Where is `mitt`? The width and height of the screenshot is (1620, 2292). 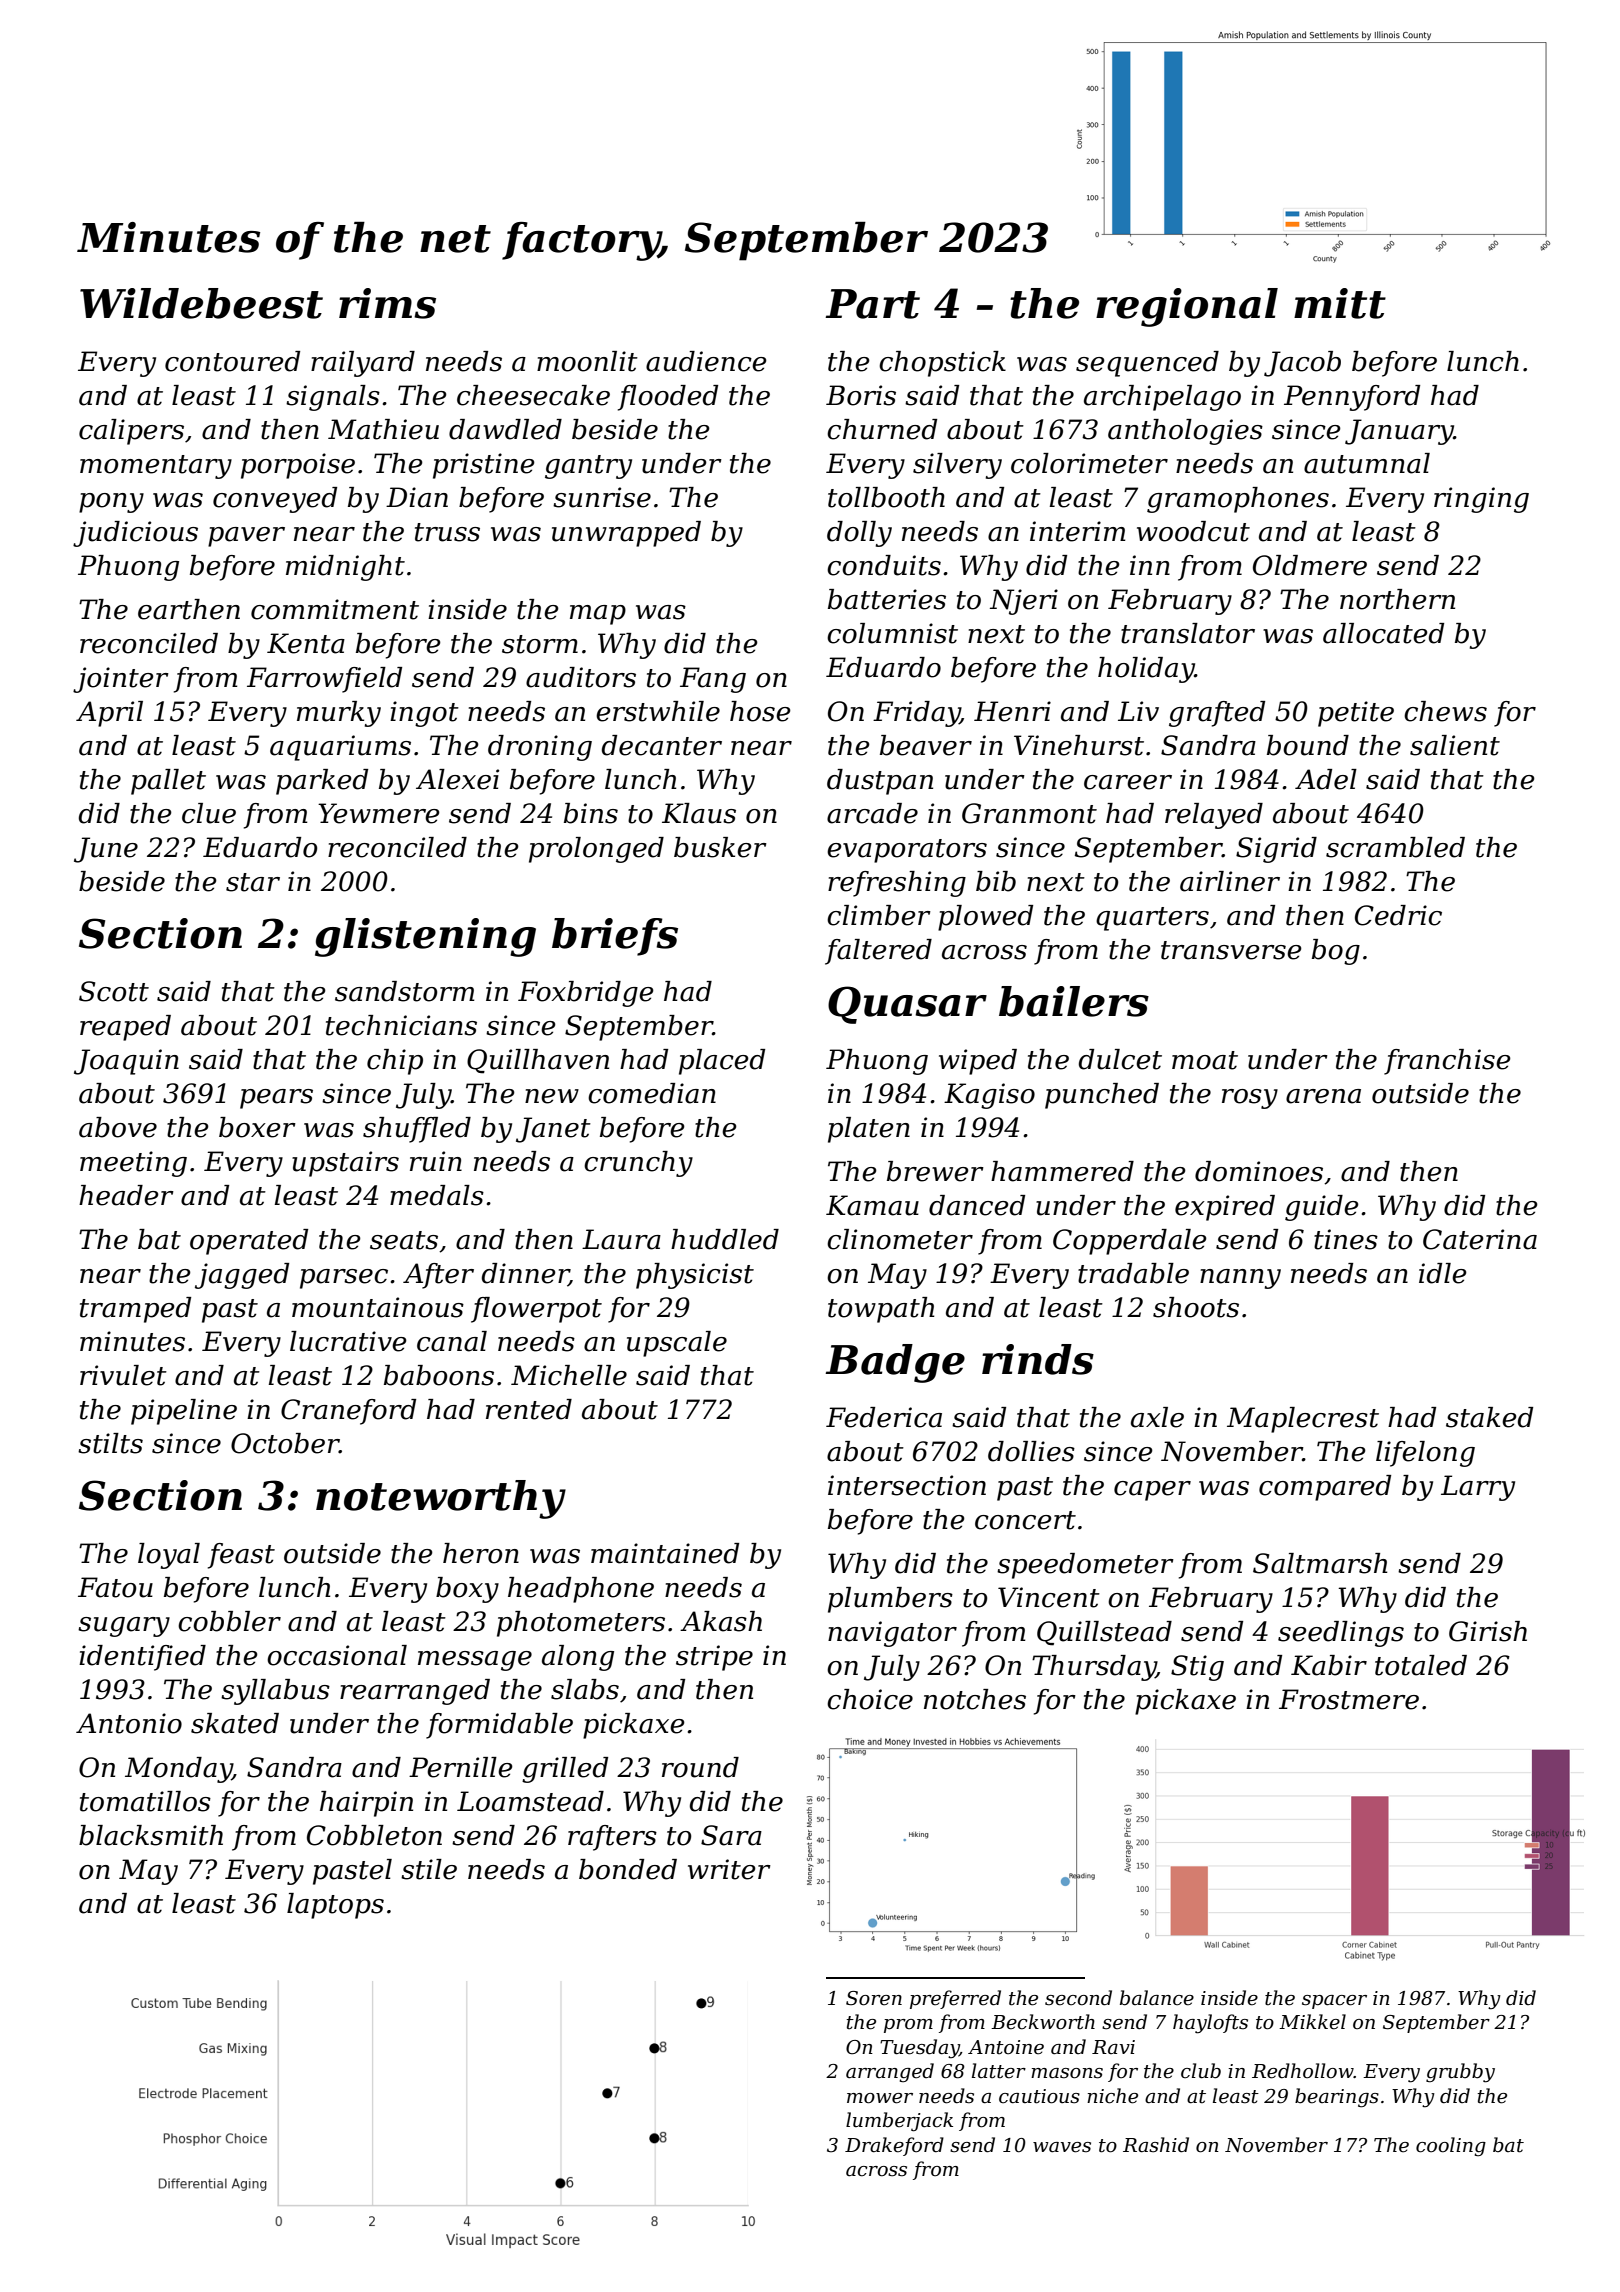 mitt is located at coordinates (1340, 303).
